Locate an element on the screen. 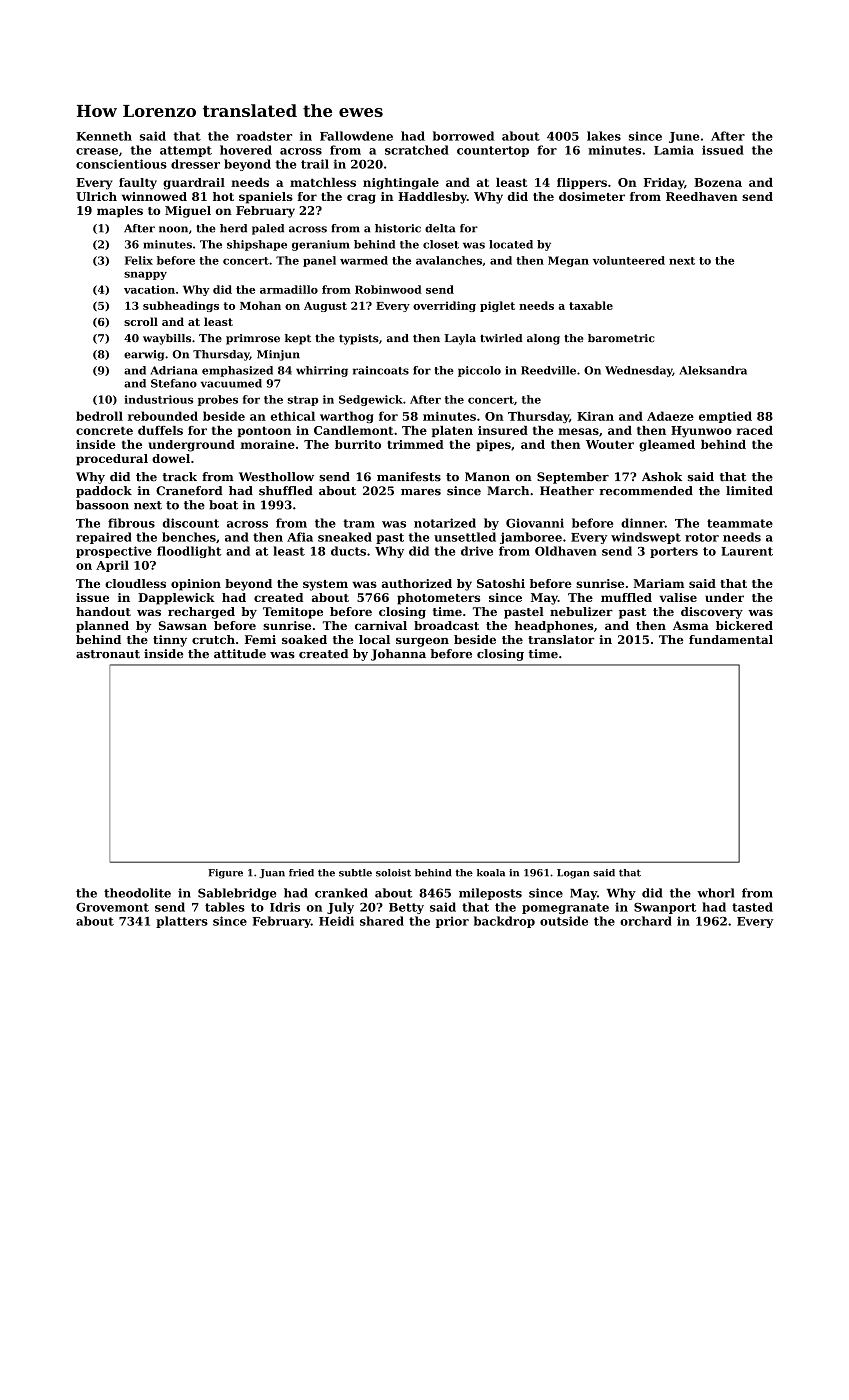  floodlight is located at coordinates (189, 552).
